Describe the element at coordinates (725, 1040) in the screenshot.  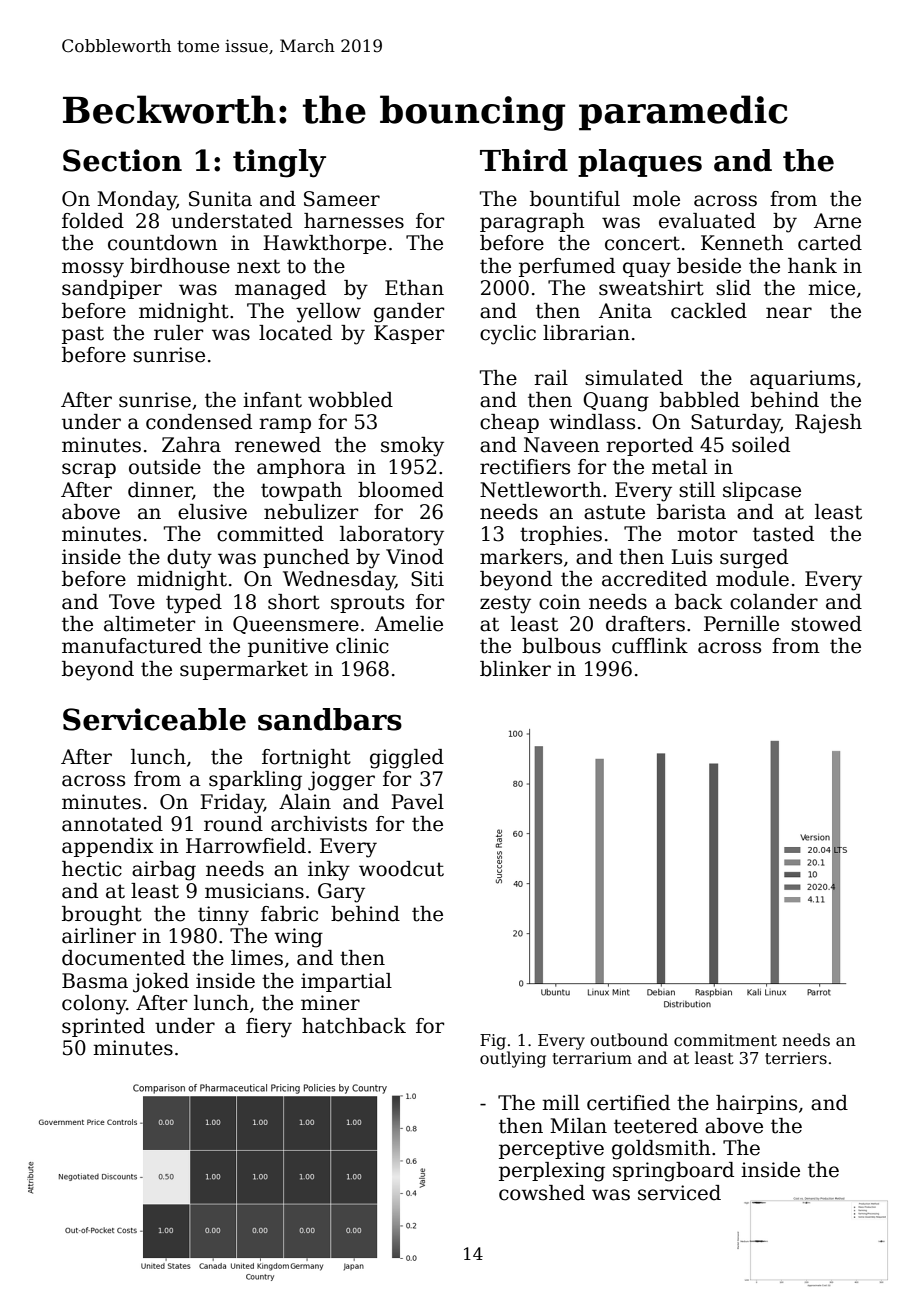
I see `commitment` at that location.
